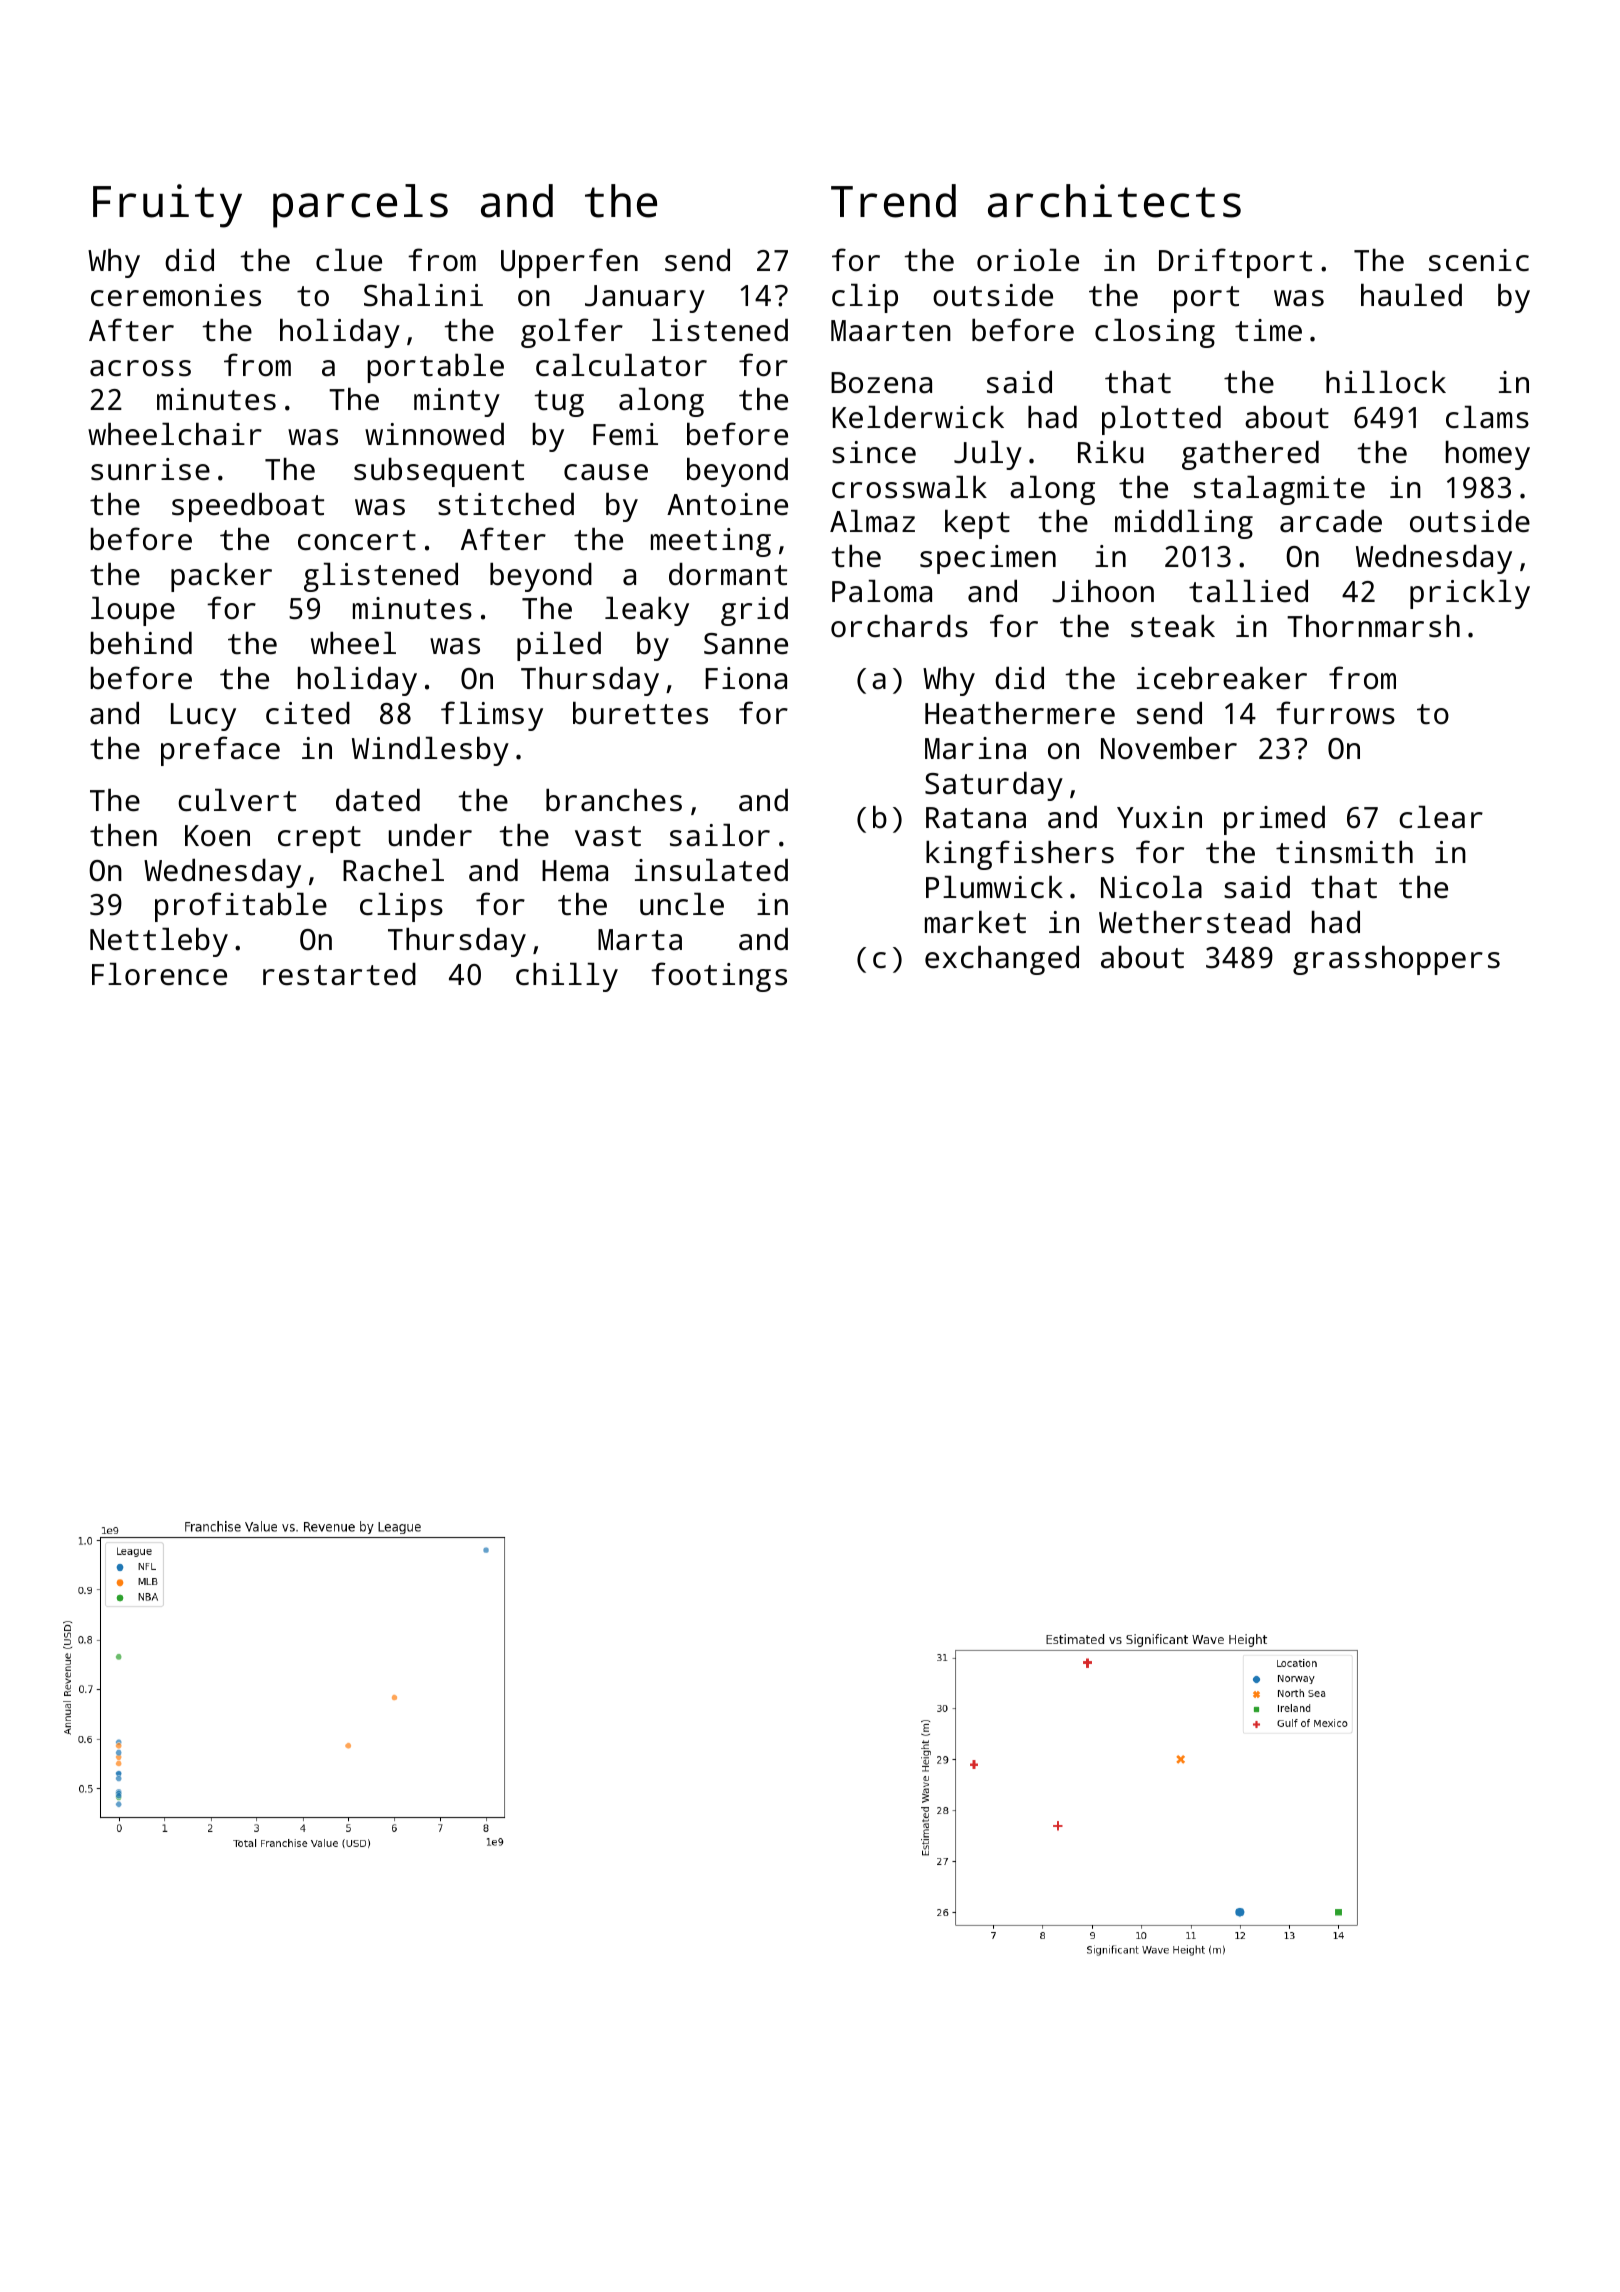 This screenshot has height=2292, width=1620. I want to click on scenic, so click(1479, 260).
